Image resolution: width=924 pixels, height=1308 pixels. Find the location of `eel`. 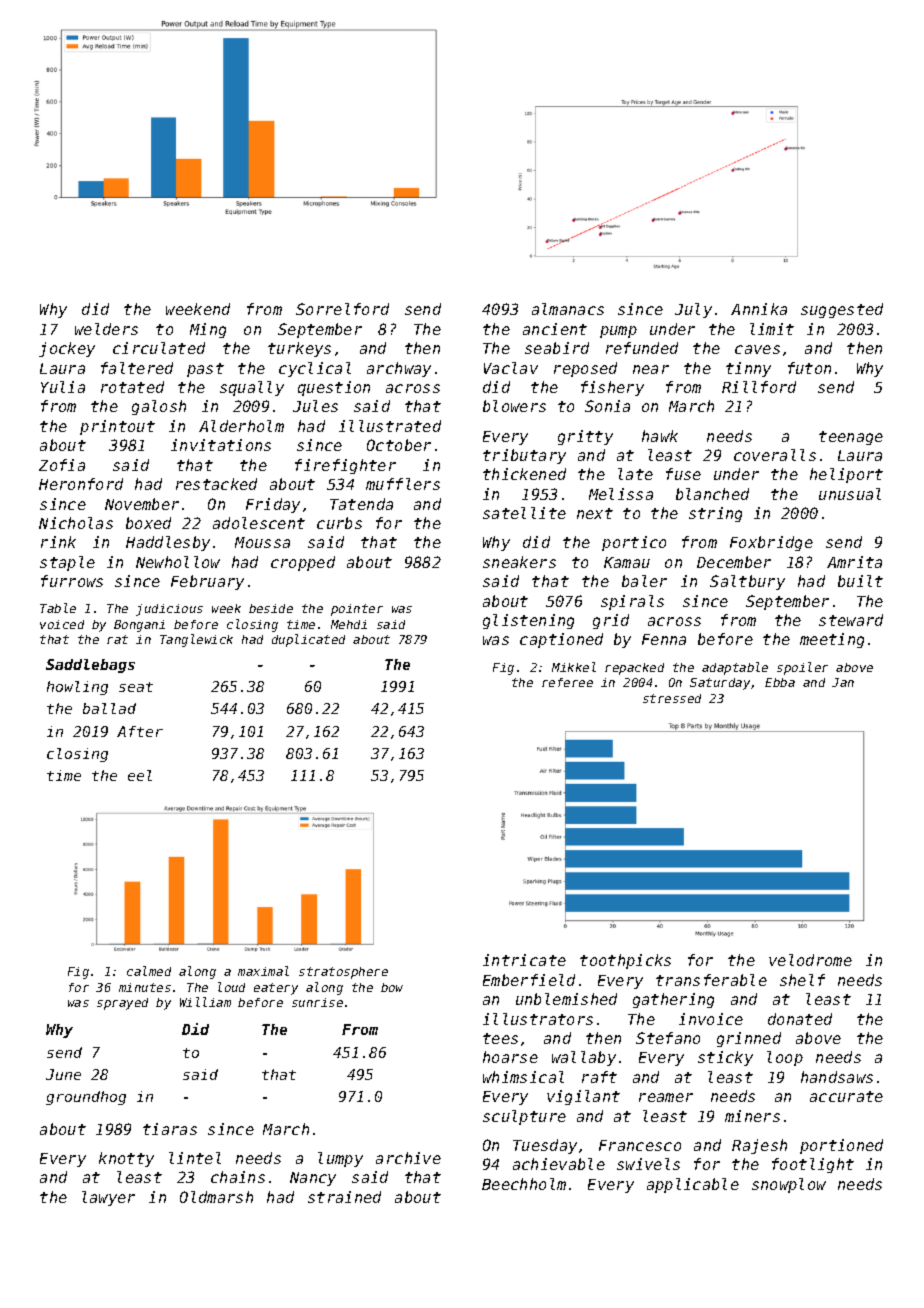

eel is located at coordinates (140, 775).
